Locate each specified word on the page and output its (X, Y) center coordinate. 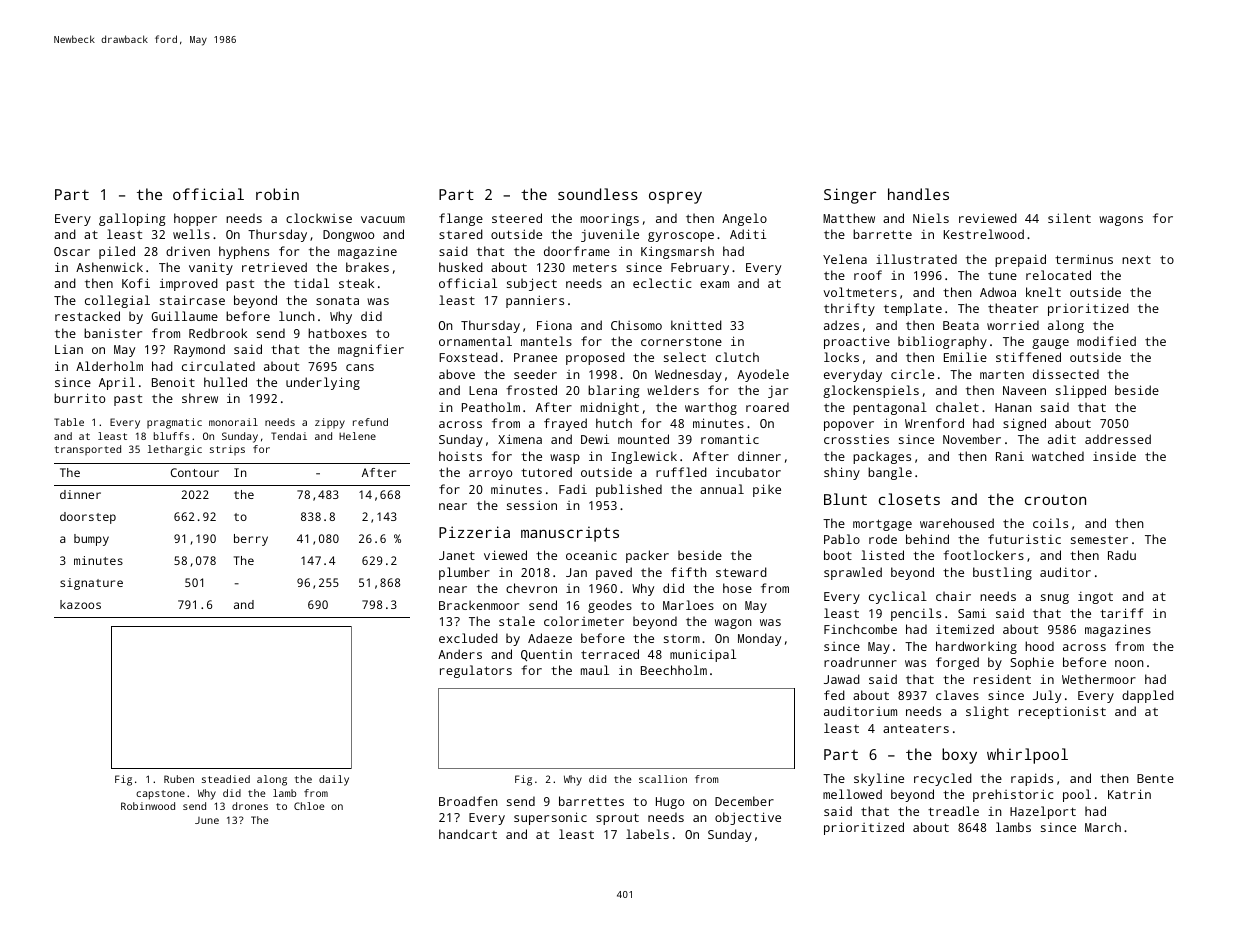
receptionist (1062, 712)
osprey (675, 197)
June (207, 820)
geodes (610, 606)
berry (251, 540)
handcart (468, 834)
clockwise (319, 218)
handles (918, 194)
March (1103, 827)
